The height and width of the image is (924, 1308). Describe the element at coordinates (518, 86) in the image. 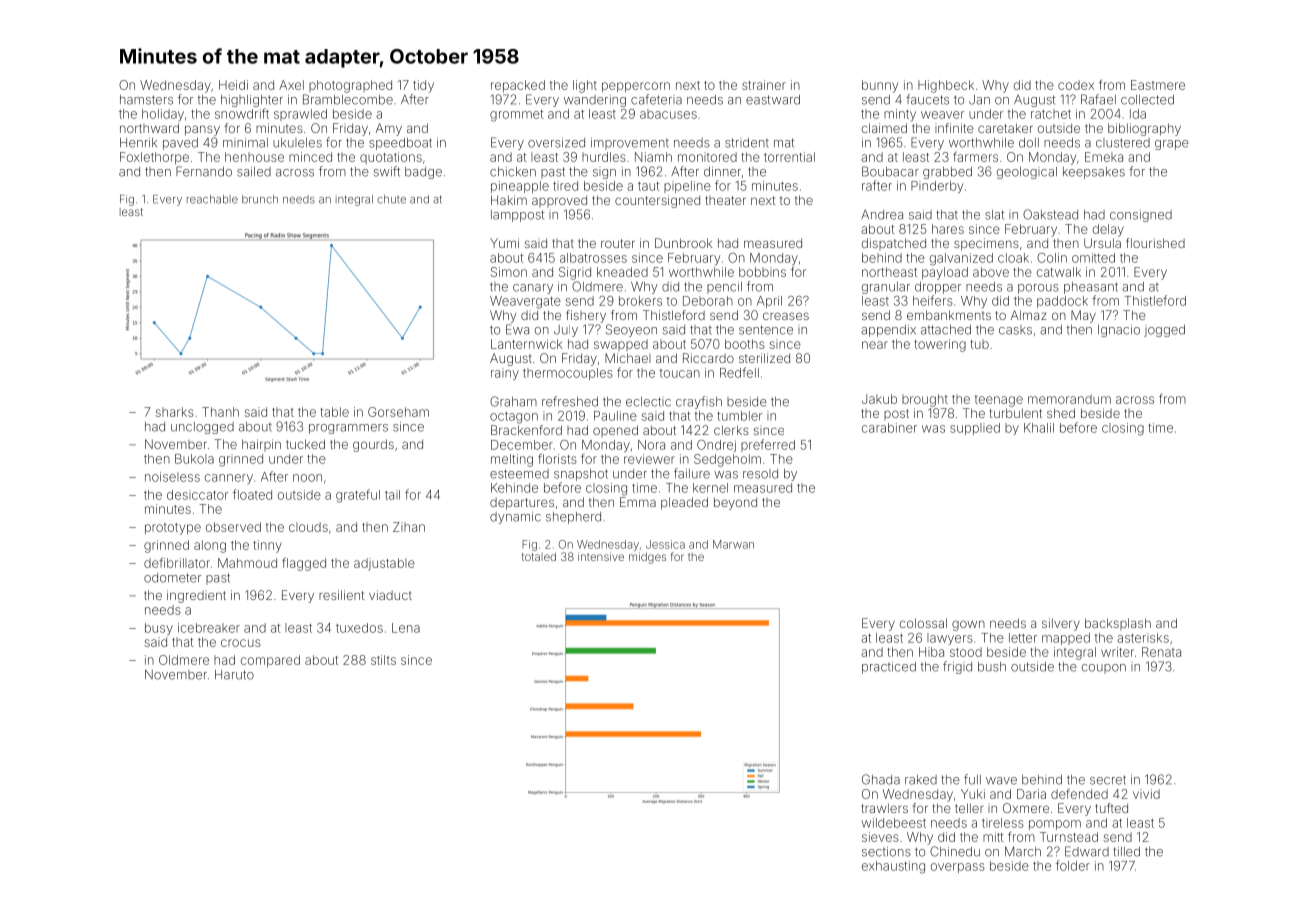

I see `repacked` at that location.
